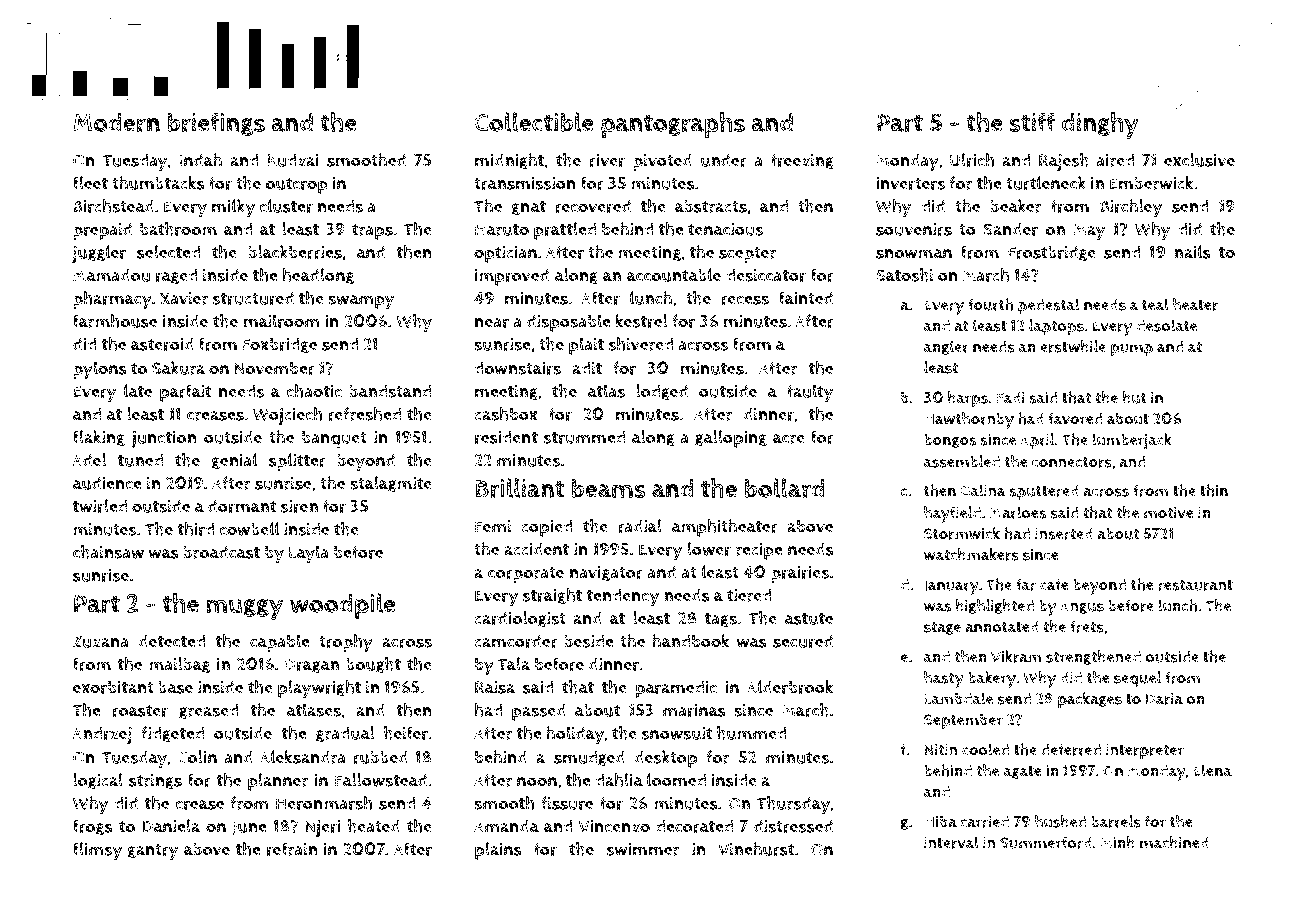 The image size is (1308, 924). Describe the element at coordinates (809, 619) in the document. I see `astute` at that location.
